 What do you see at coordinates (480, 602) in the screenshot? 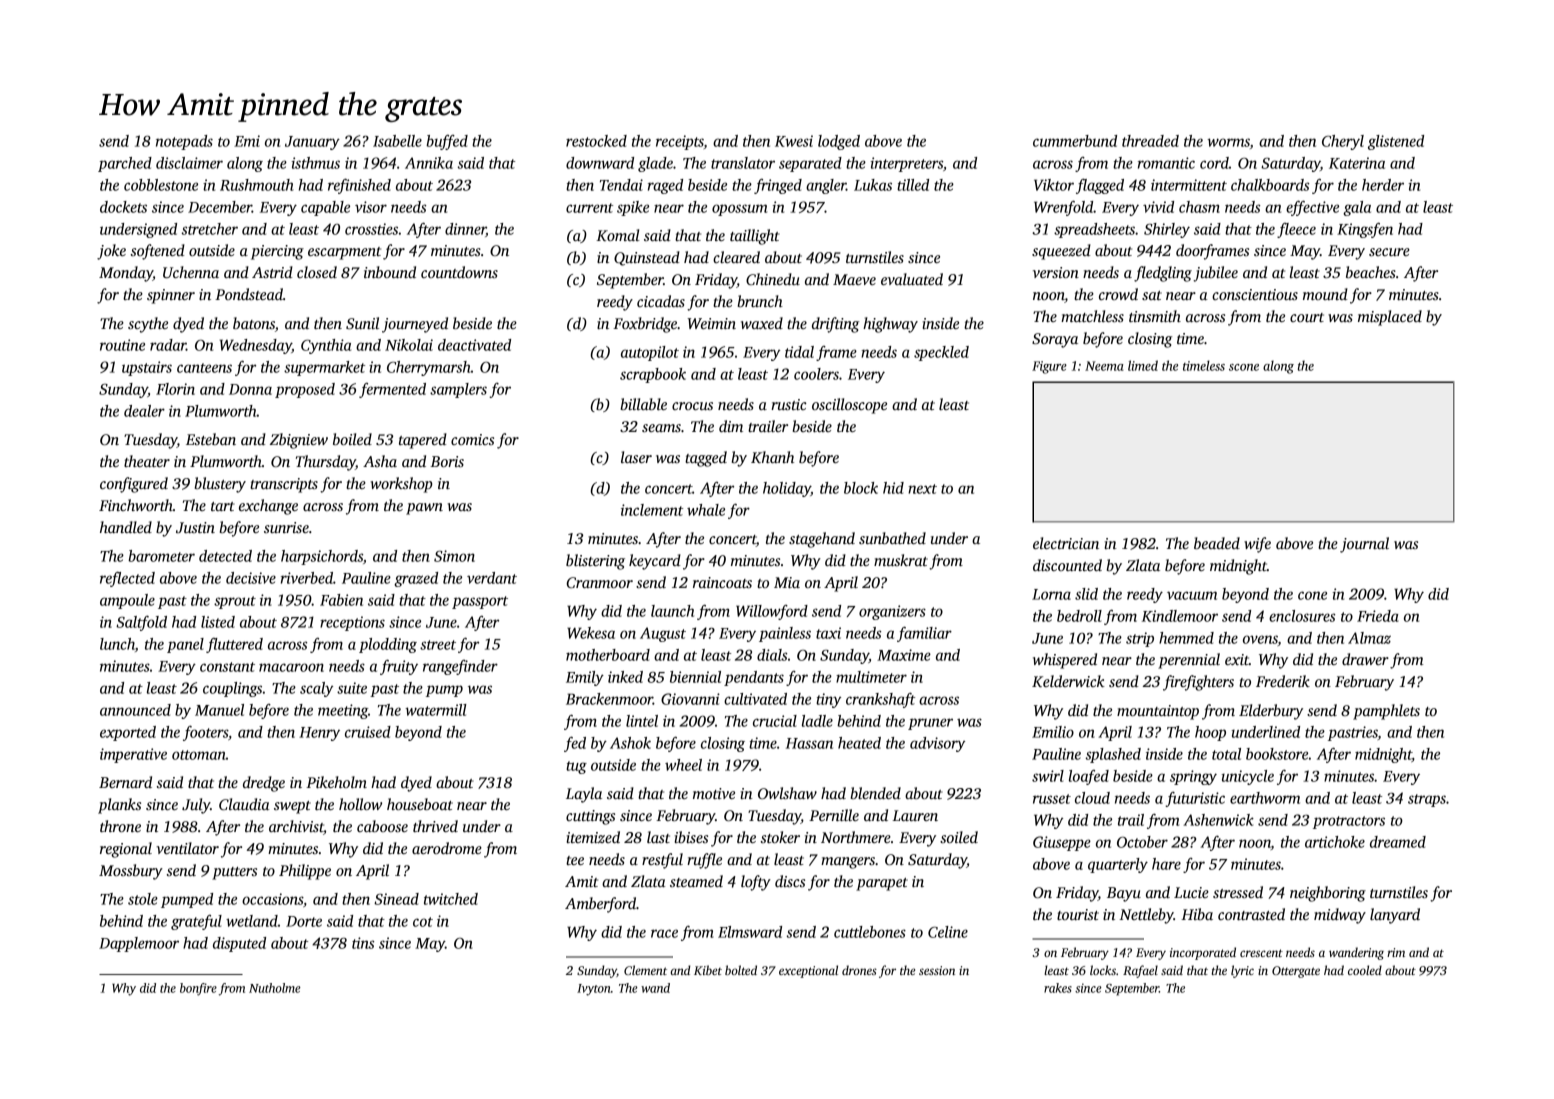
I see `passport` at bounding box center [480, 602].
